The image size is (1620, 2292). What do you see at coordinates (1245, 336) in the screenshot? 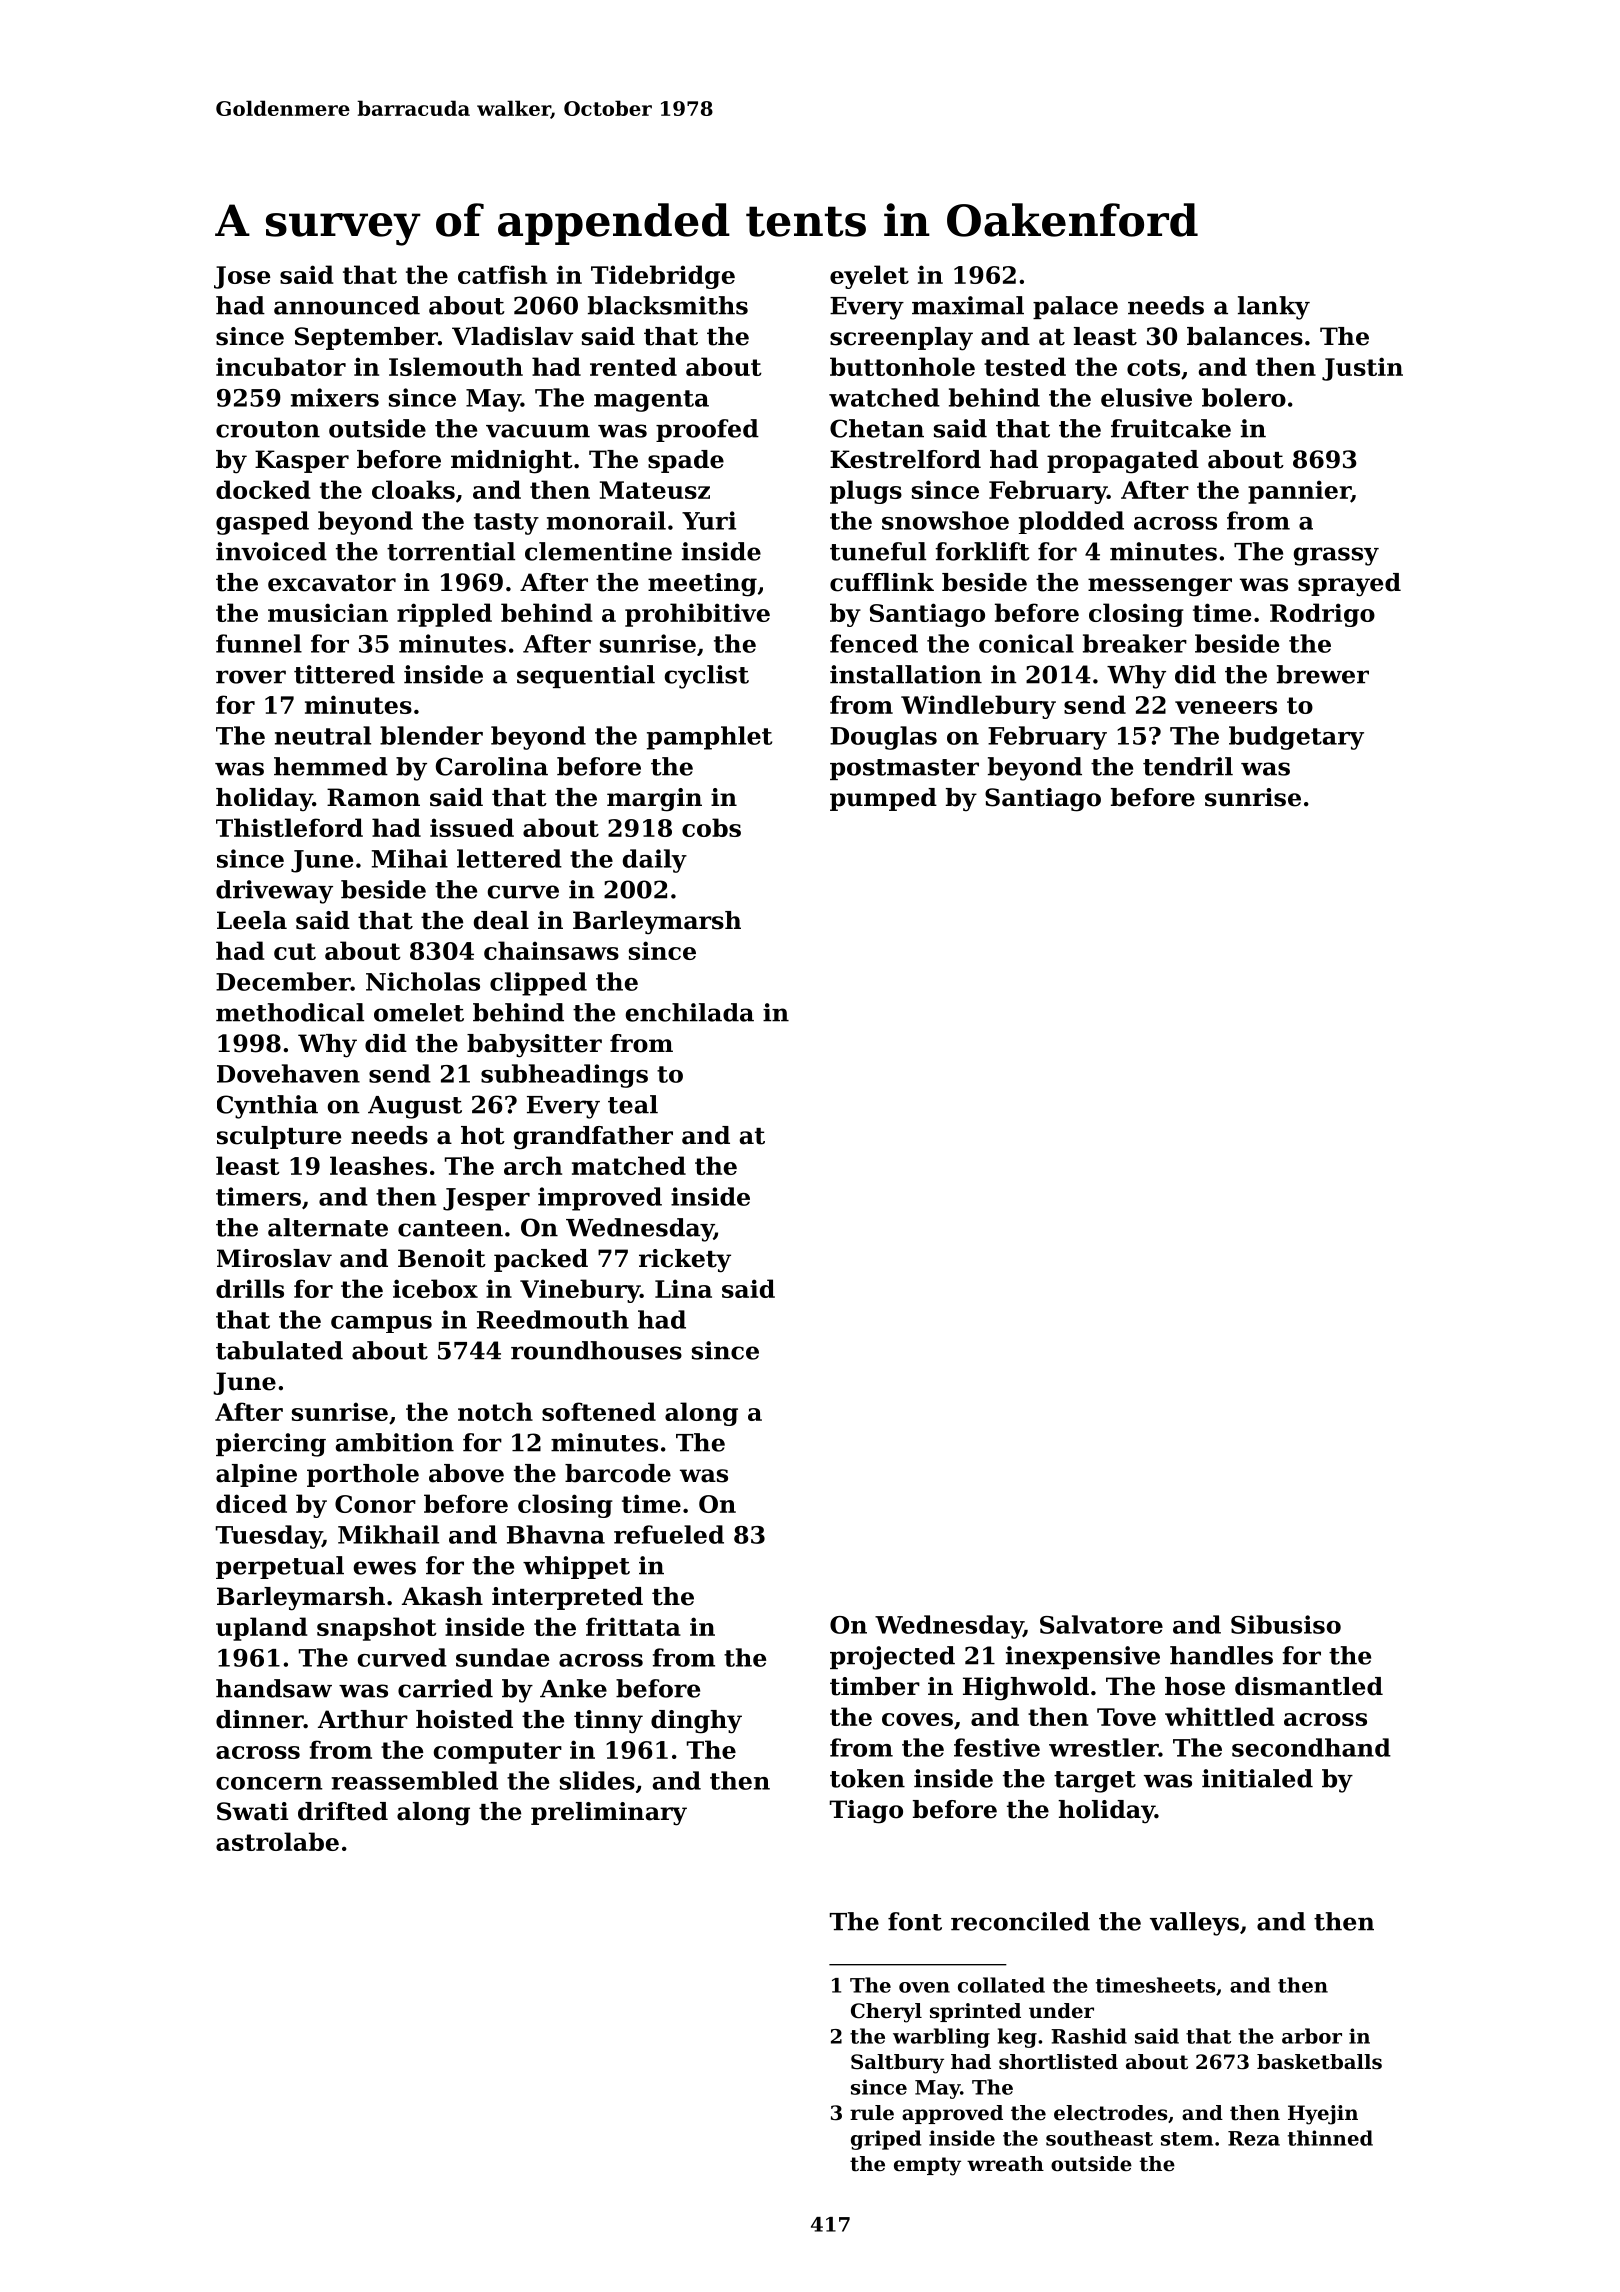
I see `balances` at bounding box center [1245, 336].
